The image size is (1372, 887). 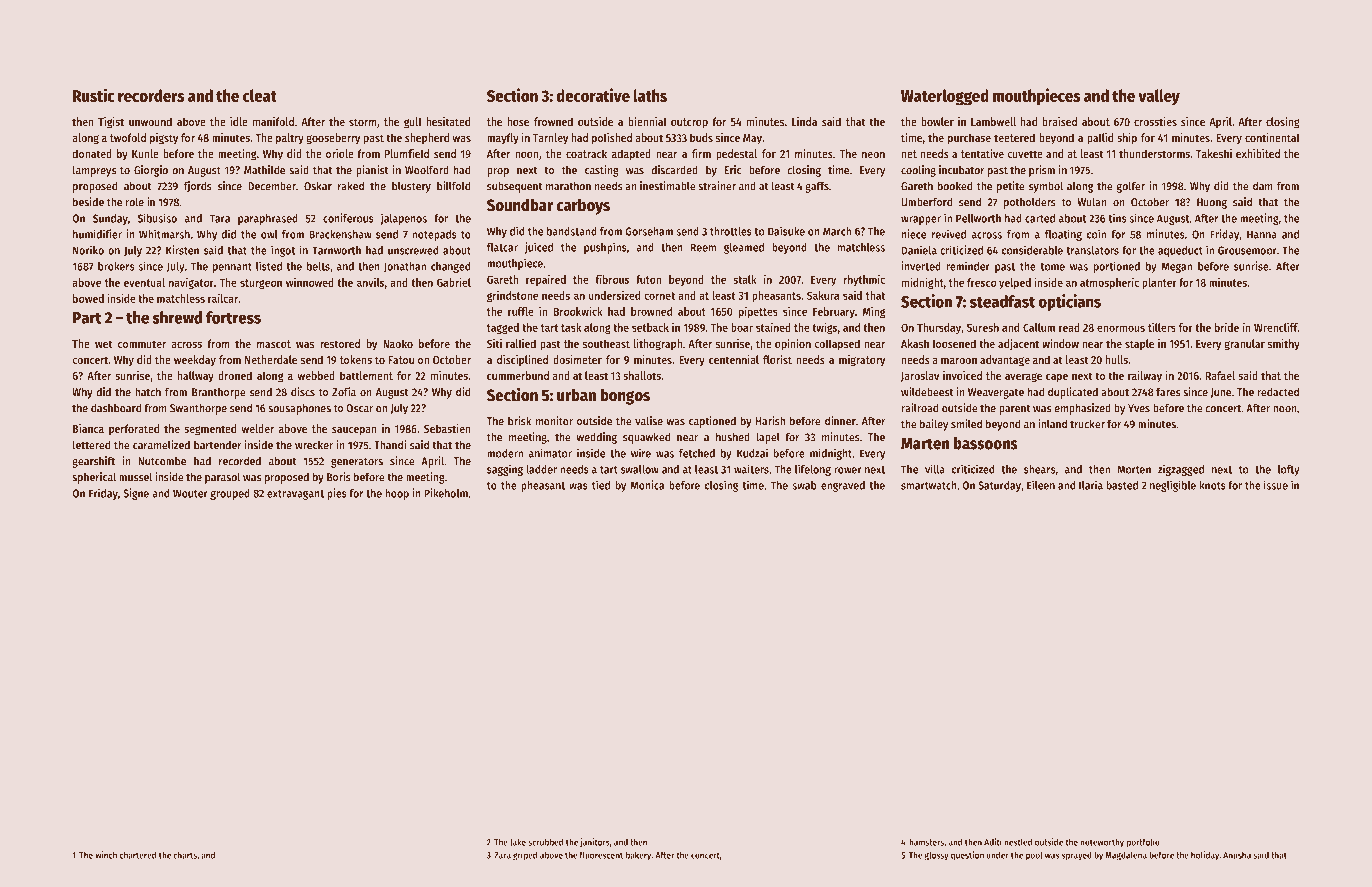 I want to click on swab, so click(x=804, y=485).
